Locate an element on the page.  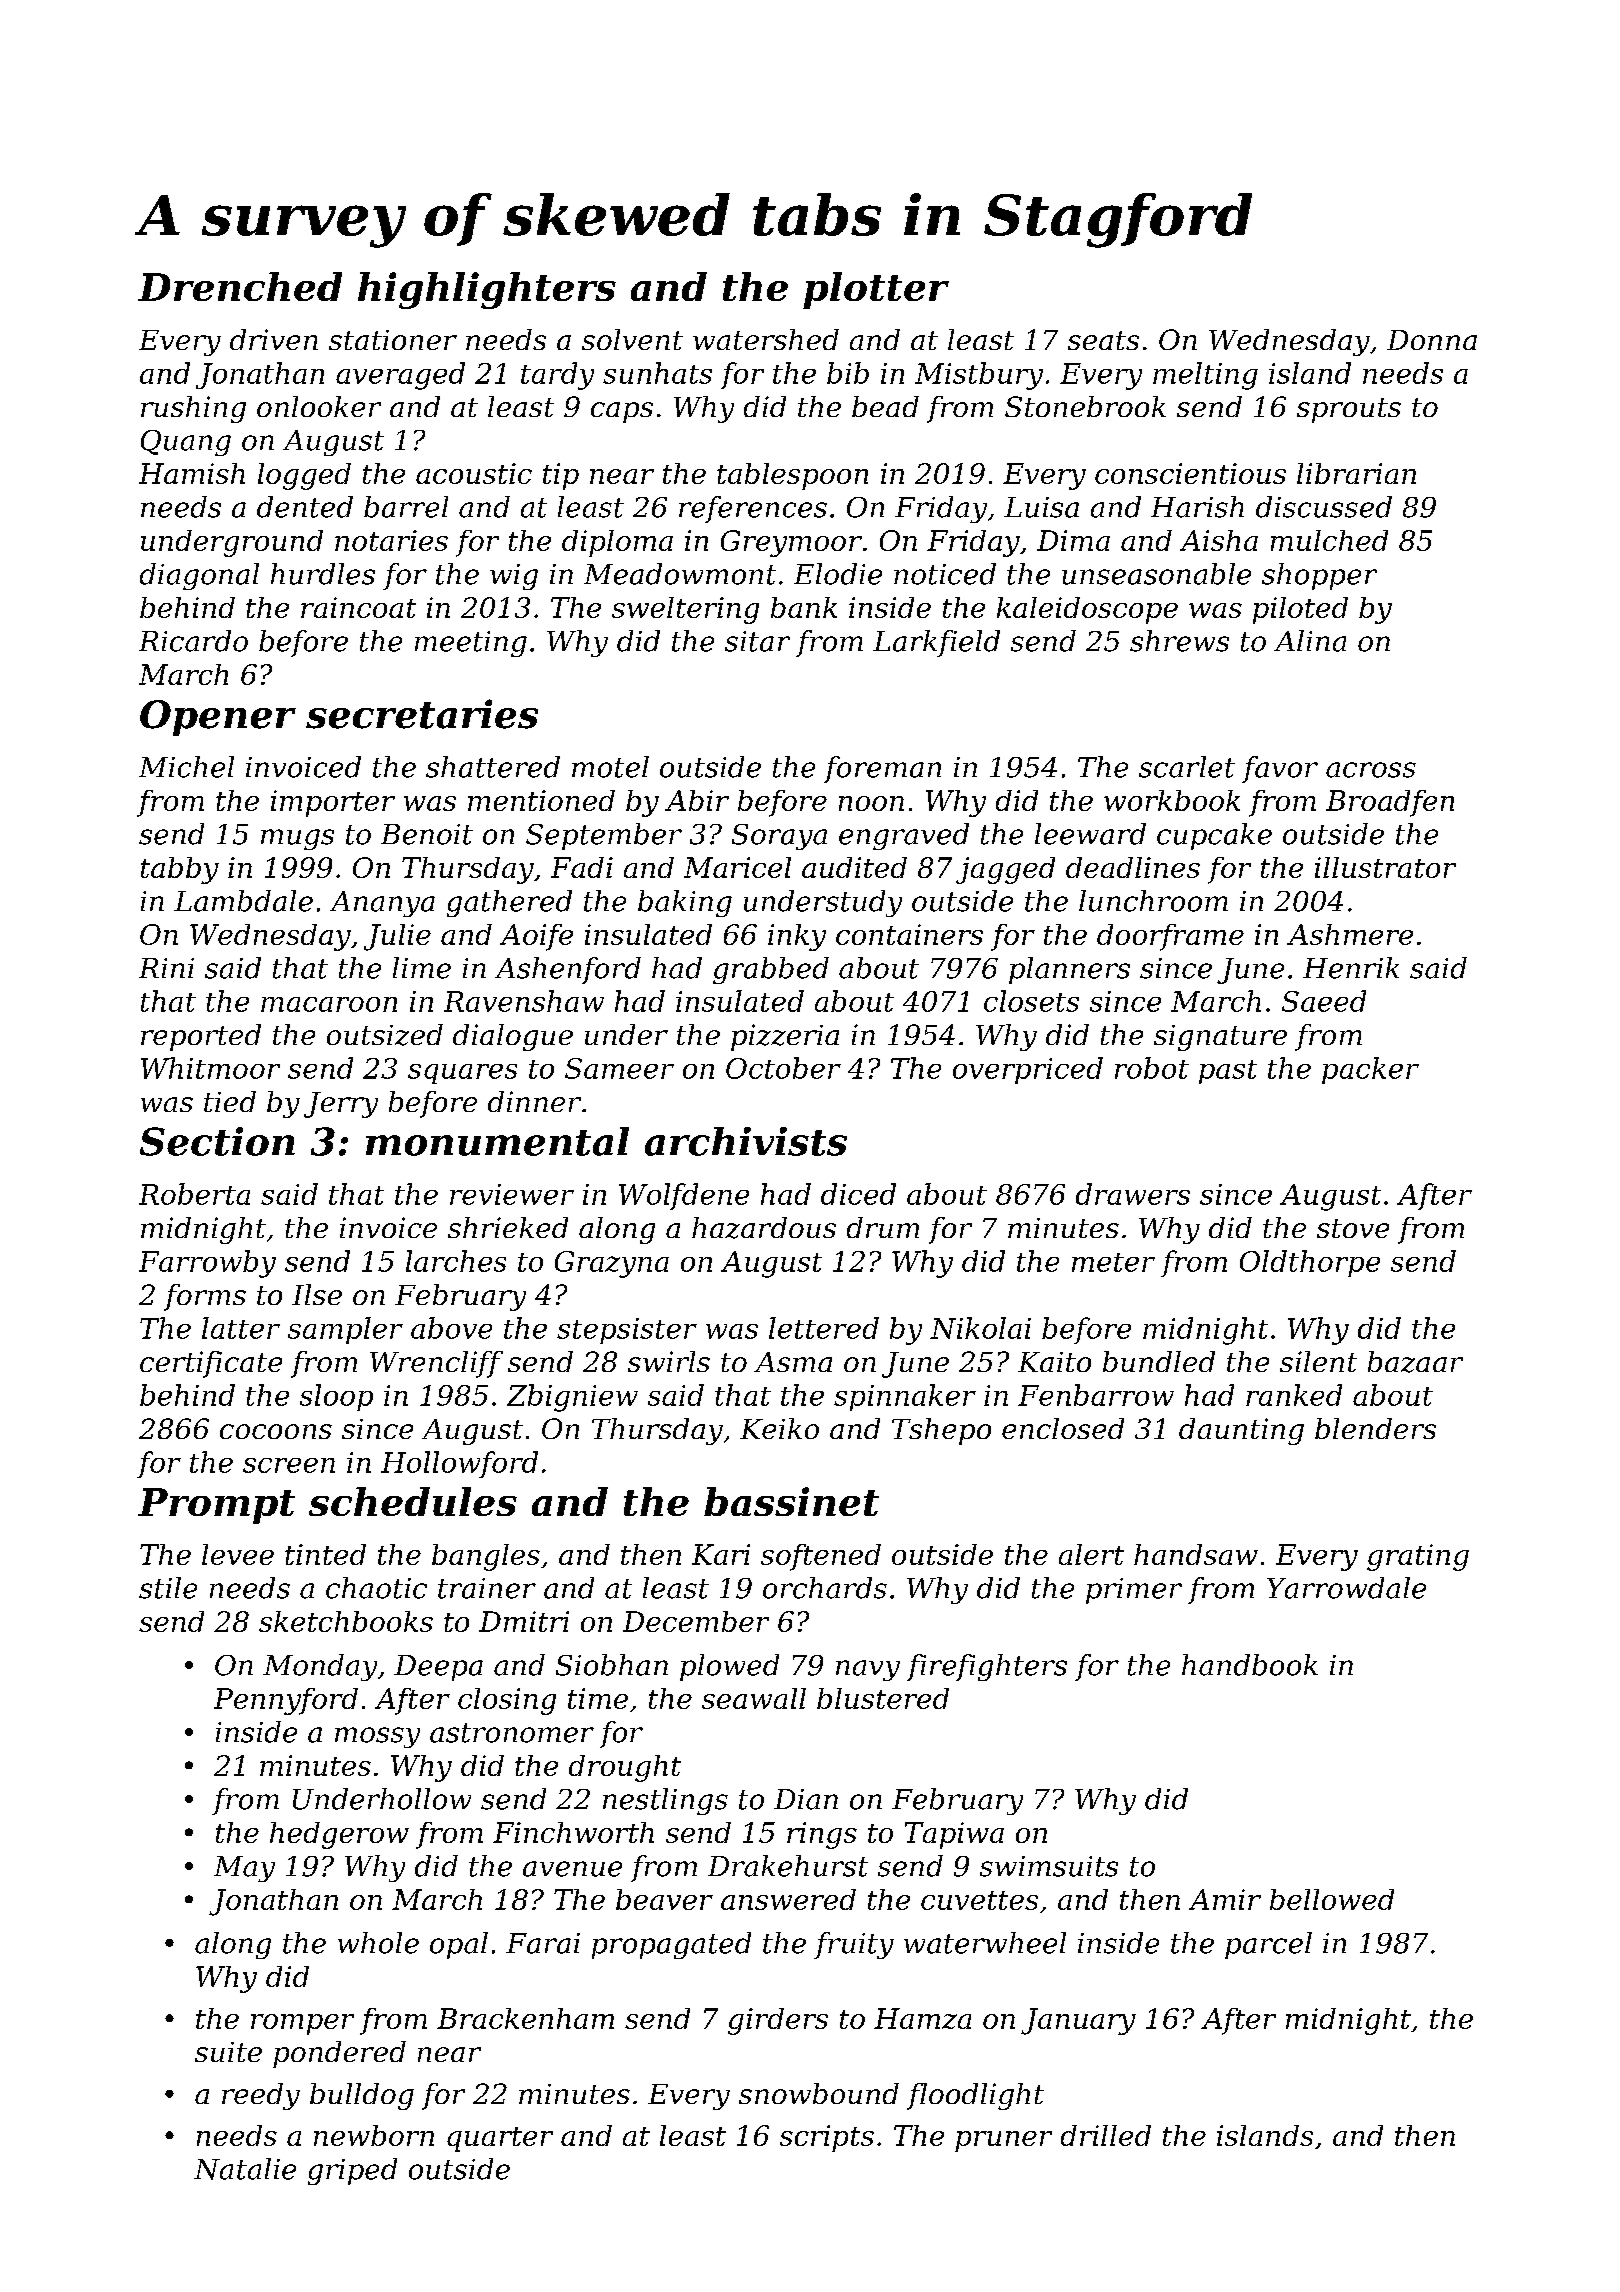
bib is located at coordinates (848, 373).
